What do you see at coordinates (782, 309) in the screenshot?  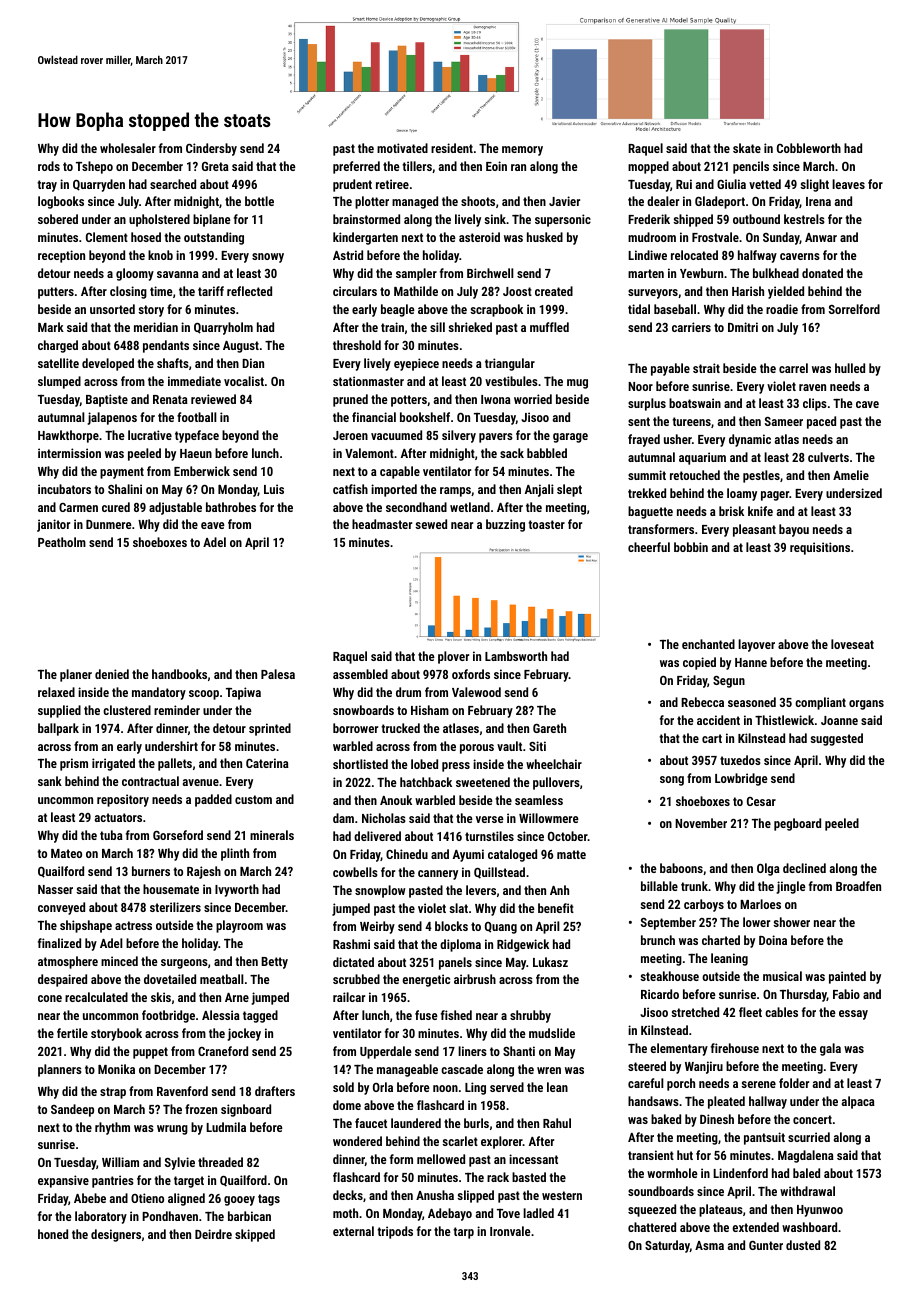 I see `roadie` at bounding box center [782, 309].
